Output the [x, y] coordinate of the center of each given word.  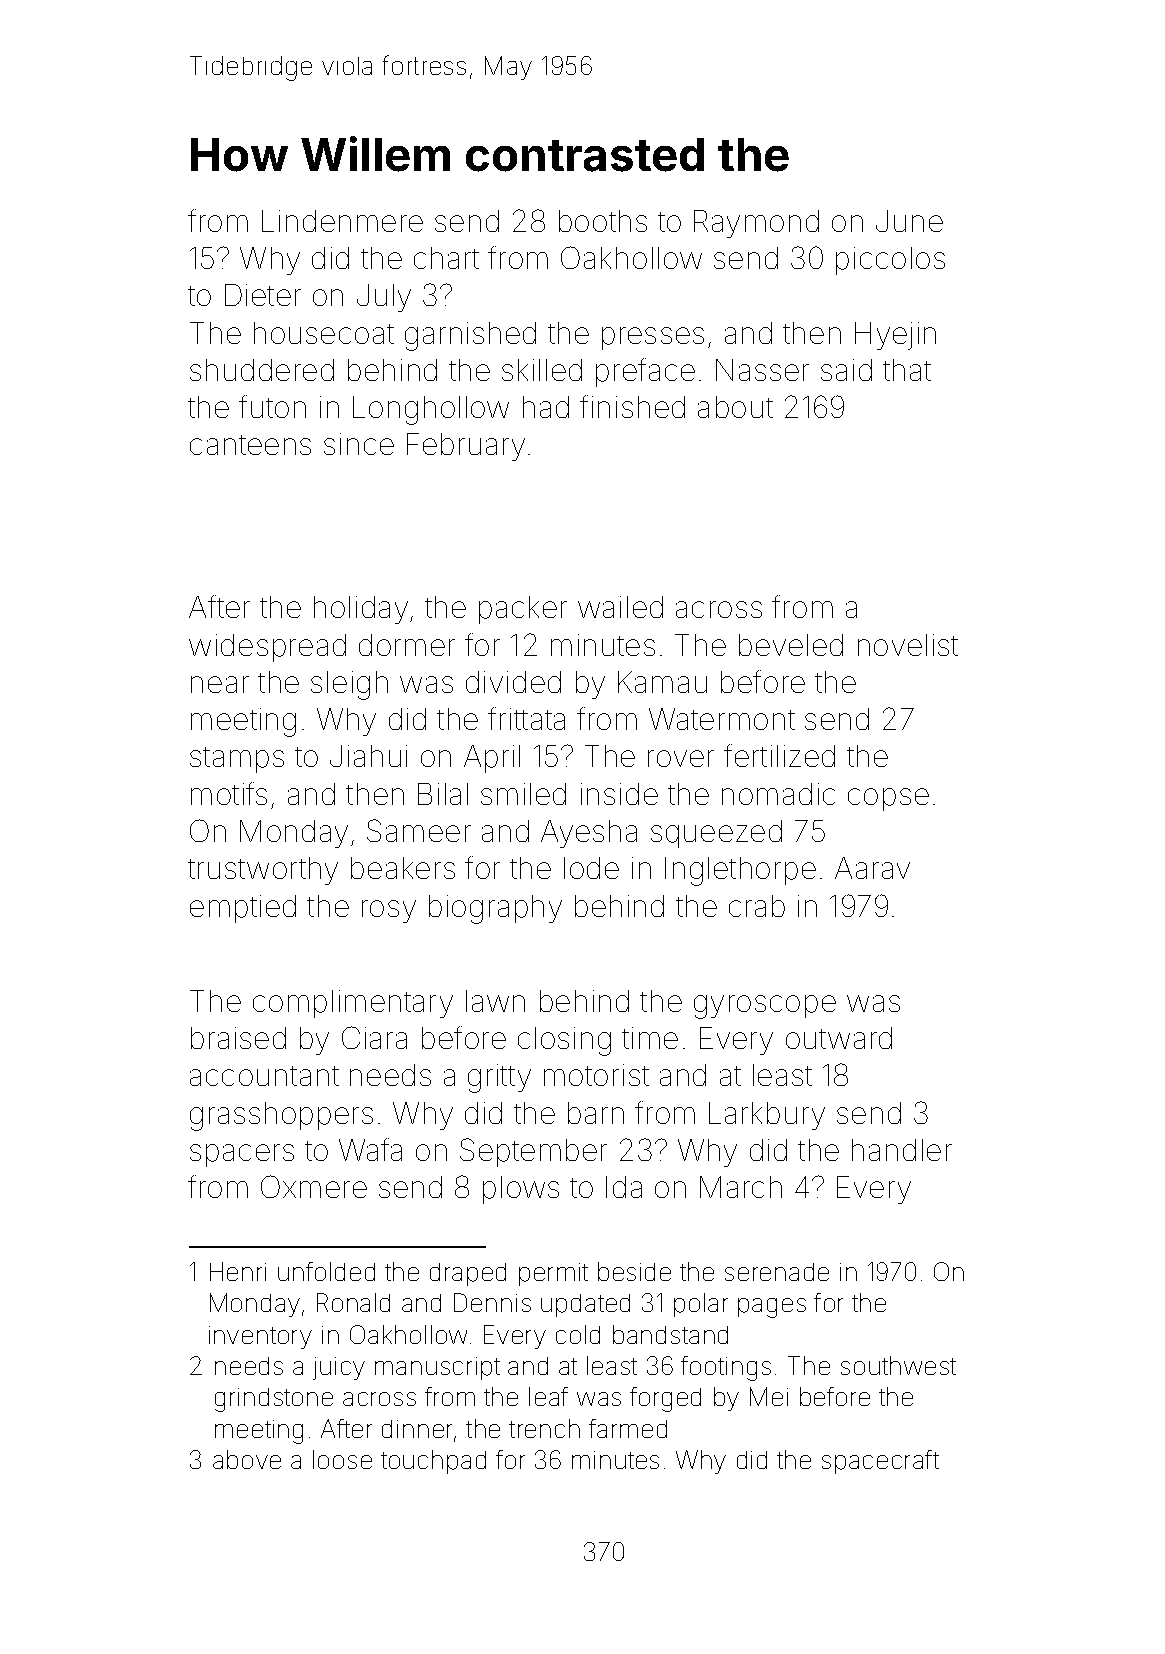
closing [564, 1041]
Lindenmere [342, 221]
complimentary [353, 1004]
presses [653, 338]
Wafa [370, 1149]
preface [645, 372]
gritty [499, 1078]
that [907, 370]
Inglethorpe [740, 871]
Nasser [762, 370]
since [359, 444]
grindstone [274, 1400]
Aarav [872, 868]
